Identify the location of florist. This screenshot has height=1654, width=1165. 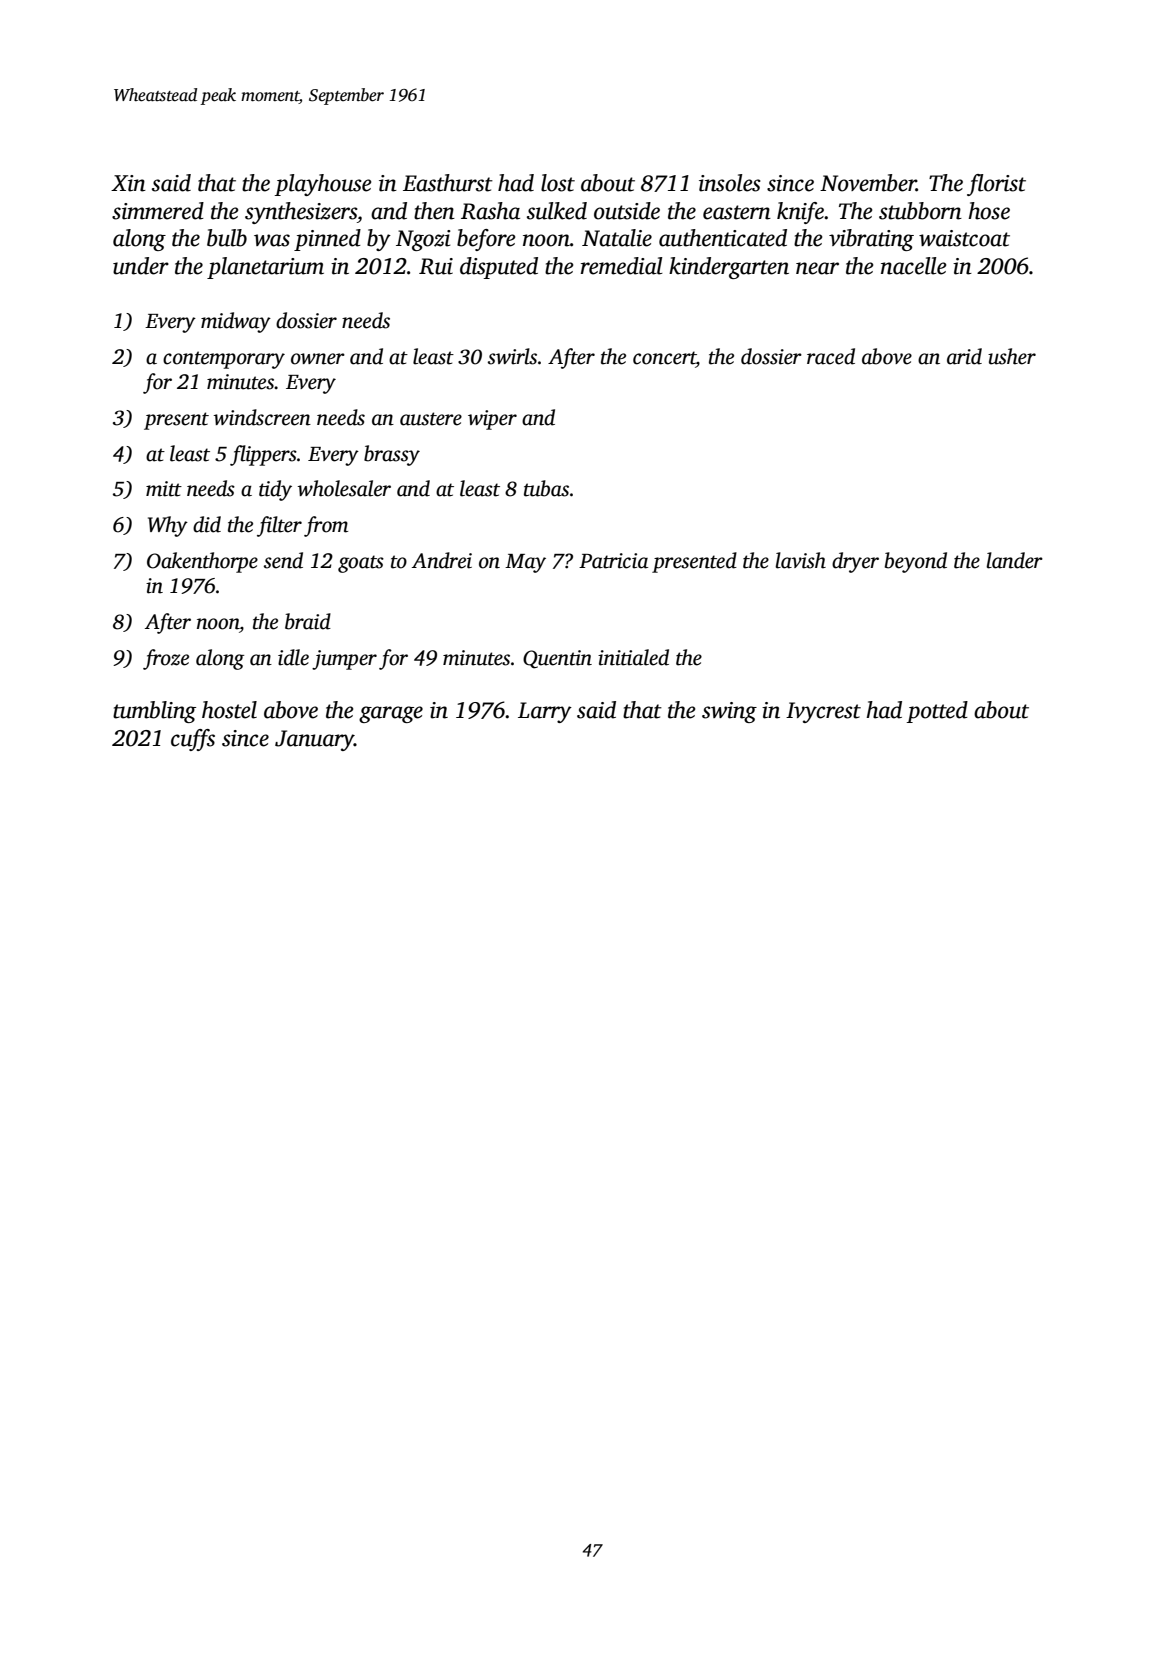
(996, 185).
